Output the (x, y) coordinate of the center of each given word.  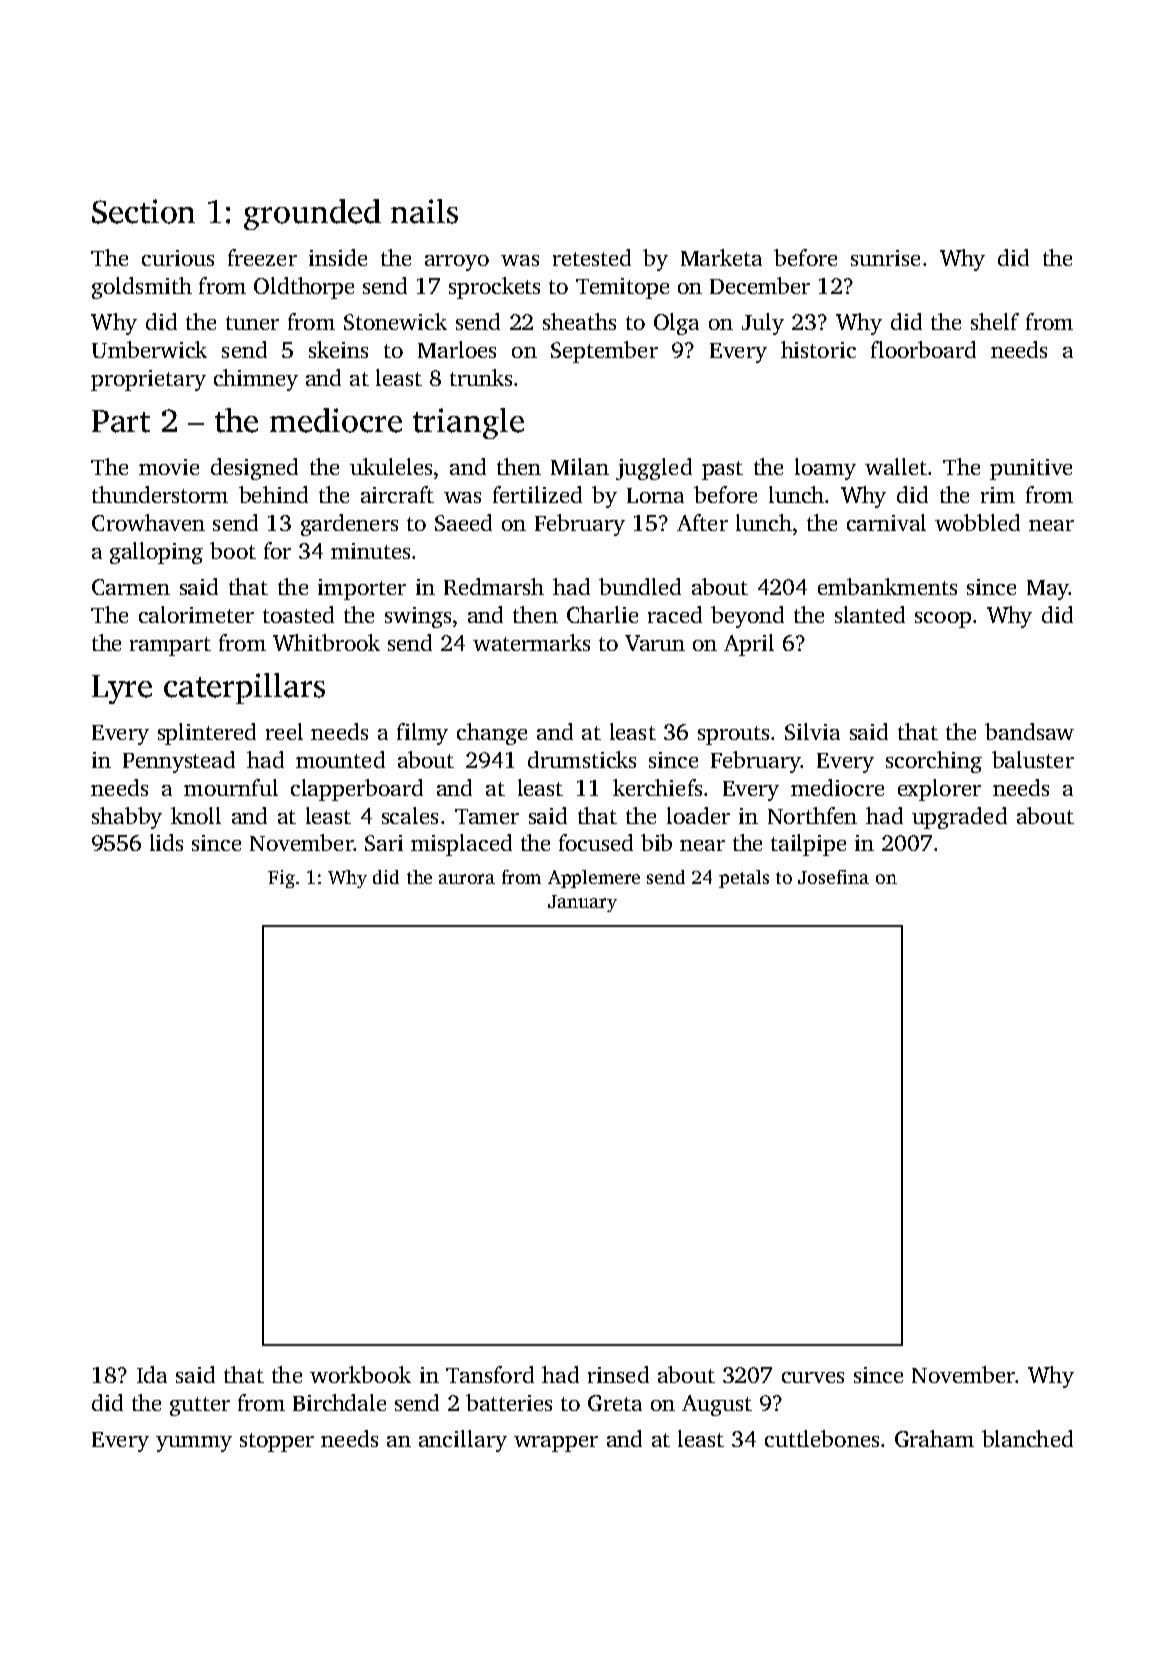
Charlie (602, 614)
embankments (887, 586)
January (582, 903)
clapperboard (357, 790)
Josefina (833, 877)
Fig (281, 879)
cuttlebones (822, 1438)
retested (592, 257)
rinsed (618, 1374)
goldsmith (142, 288)
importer (362, 589)
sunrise (885, 258)
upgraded (959, 818)
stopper (277, 1442)
